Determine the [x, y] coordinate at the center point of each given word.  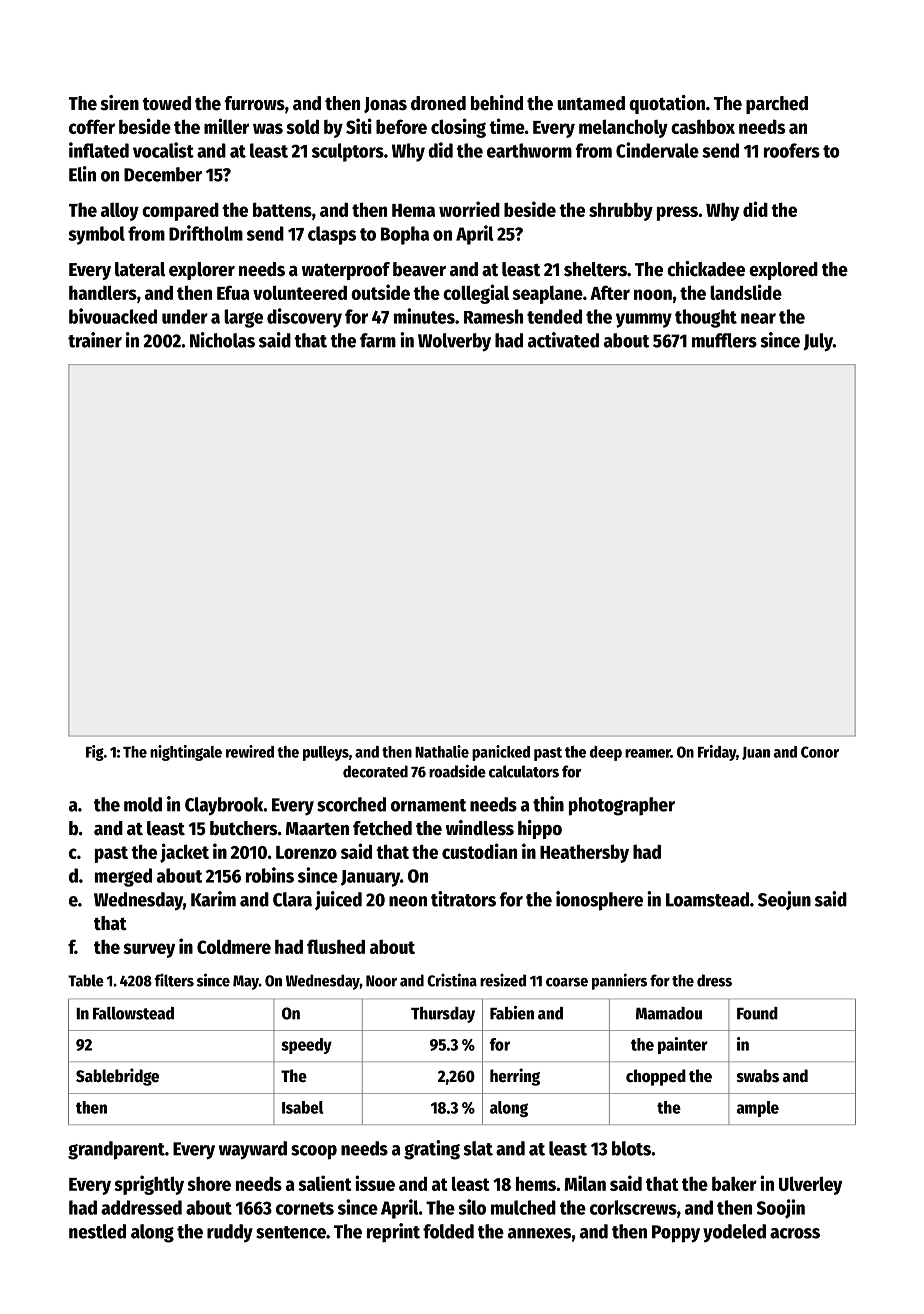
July [818, 342]
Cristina [452, 980]
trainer [95, 340]
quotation [667, 104]
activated [563, 340]
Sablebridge [117, 1077]
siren [119, 103]
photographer [622, 806]
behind [497, 103]
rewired [250, 751]
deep [606, 753]
